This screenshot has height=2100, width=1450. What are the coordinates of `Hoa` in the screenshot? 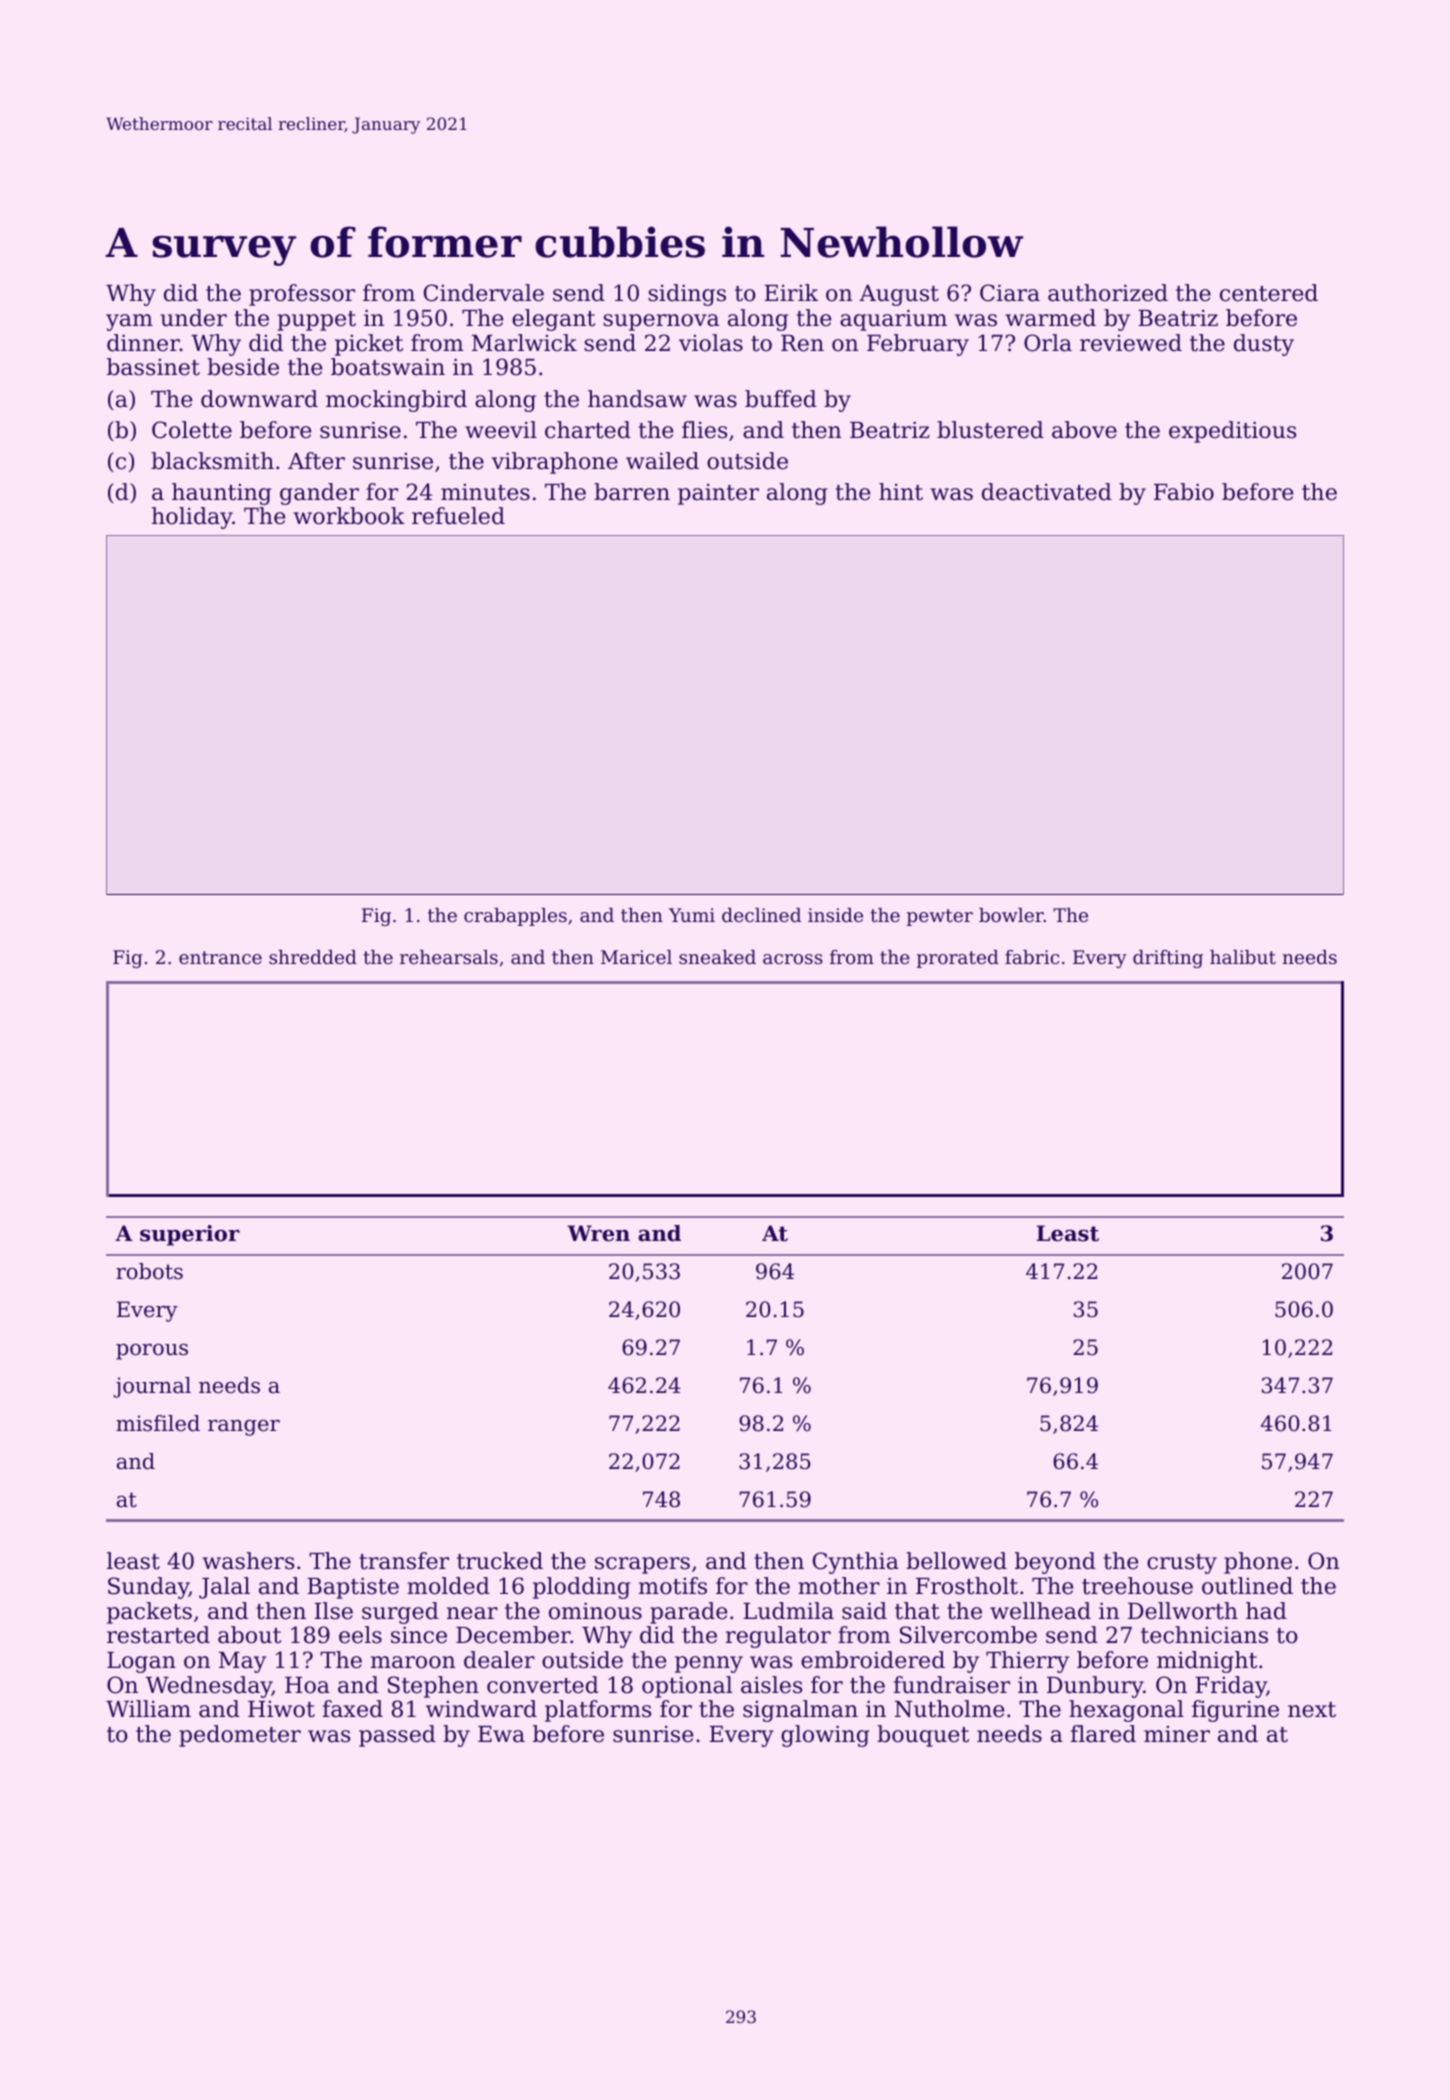 It's located at (307, 1685).
